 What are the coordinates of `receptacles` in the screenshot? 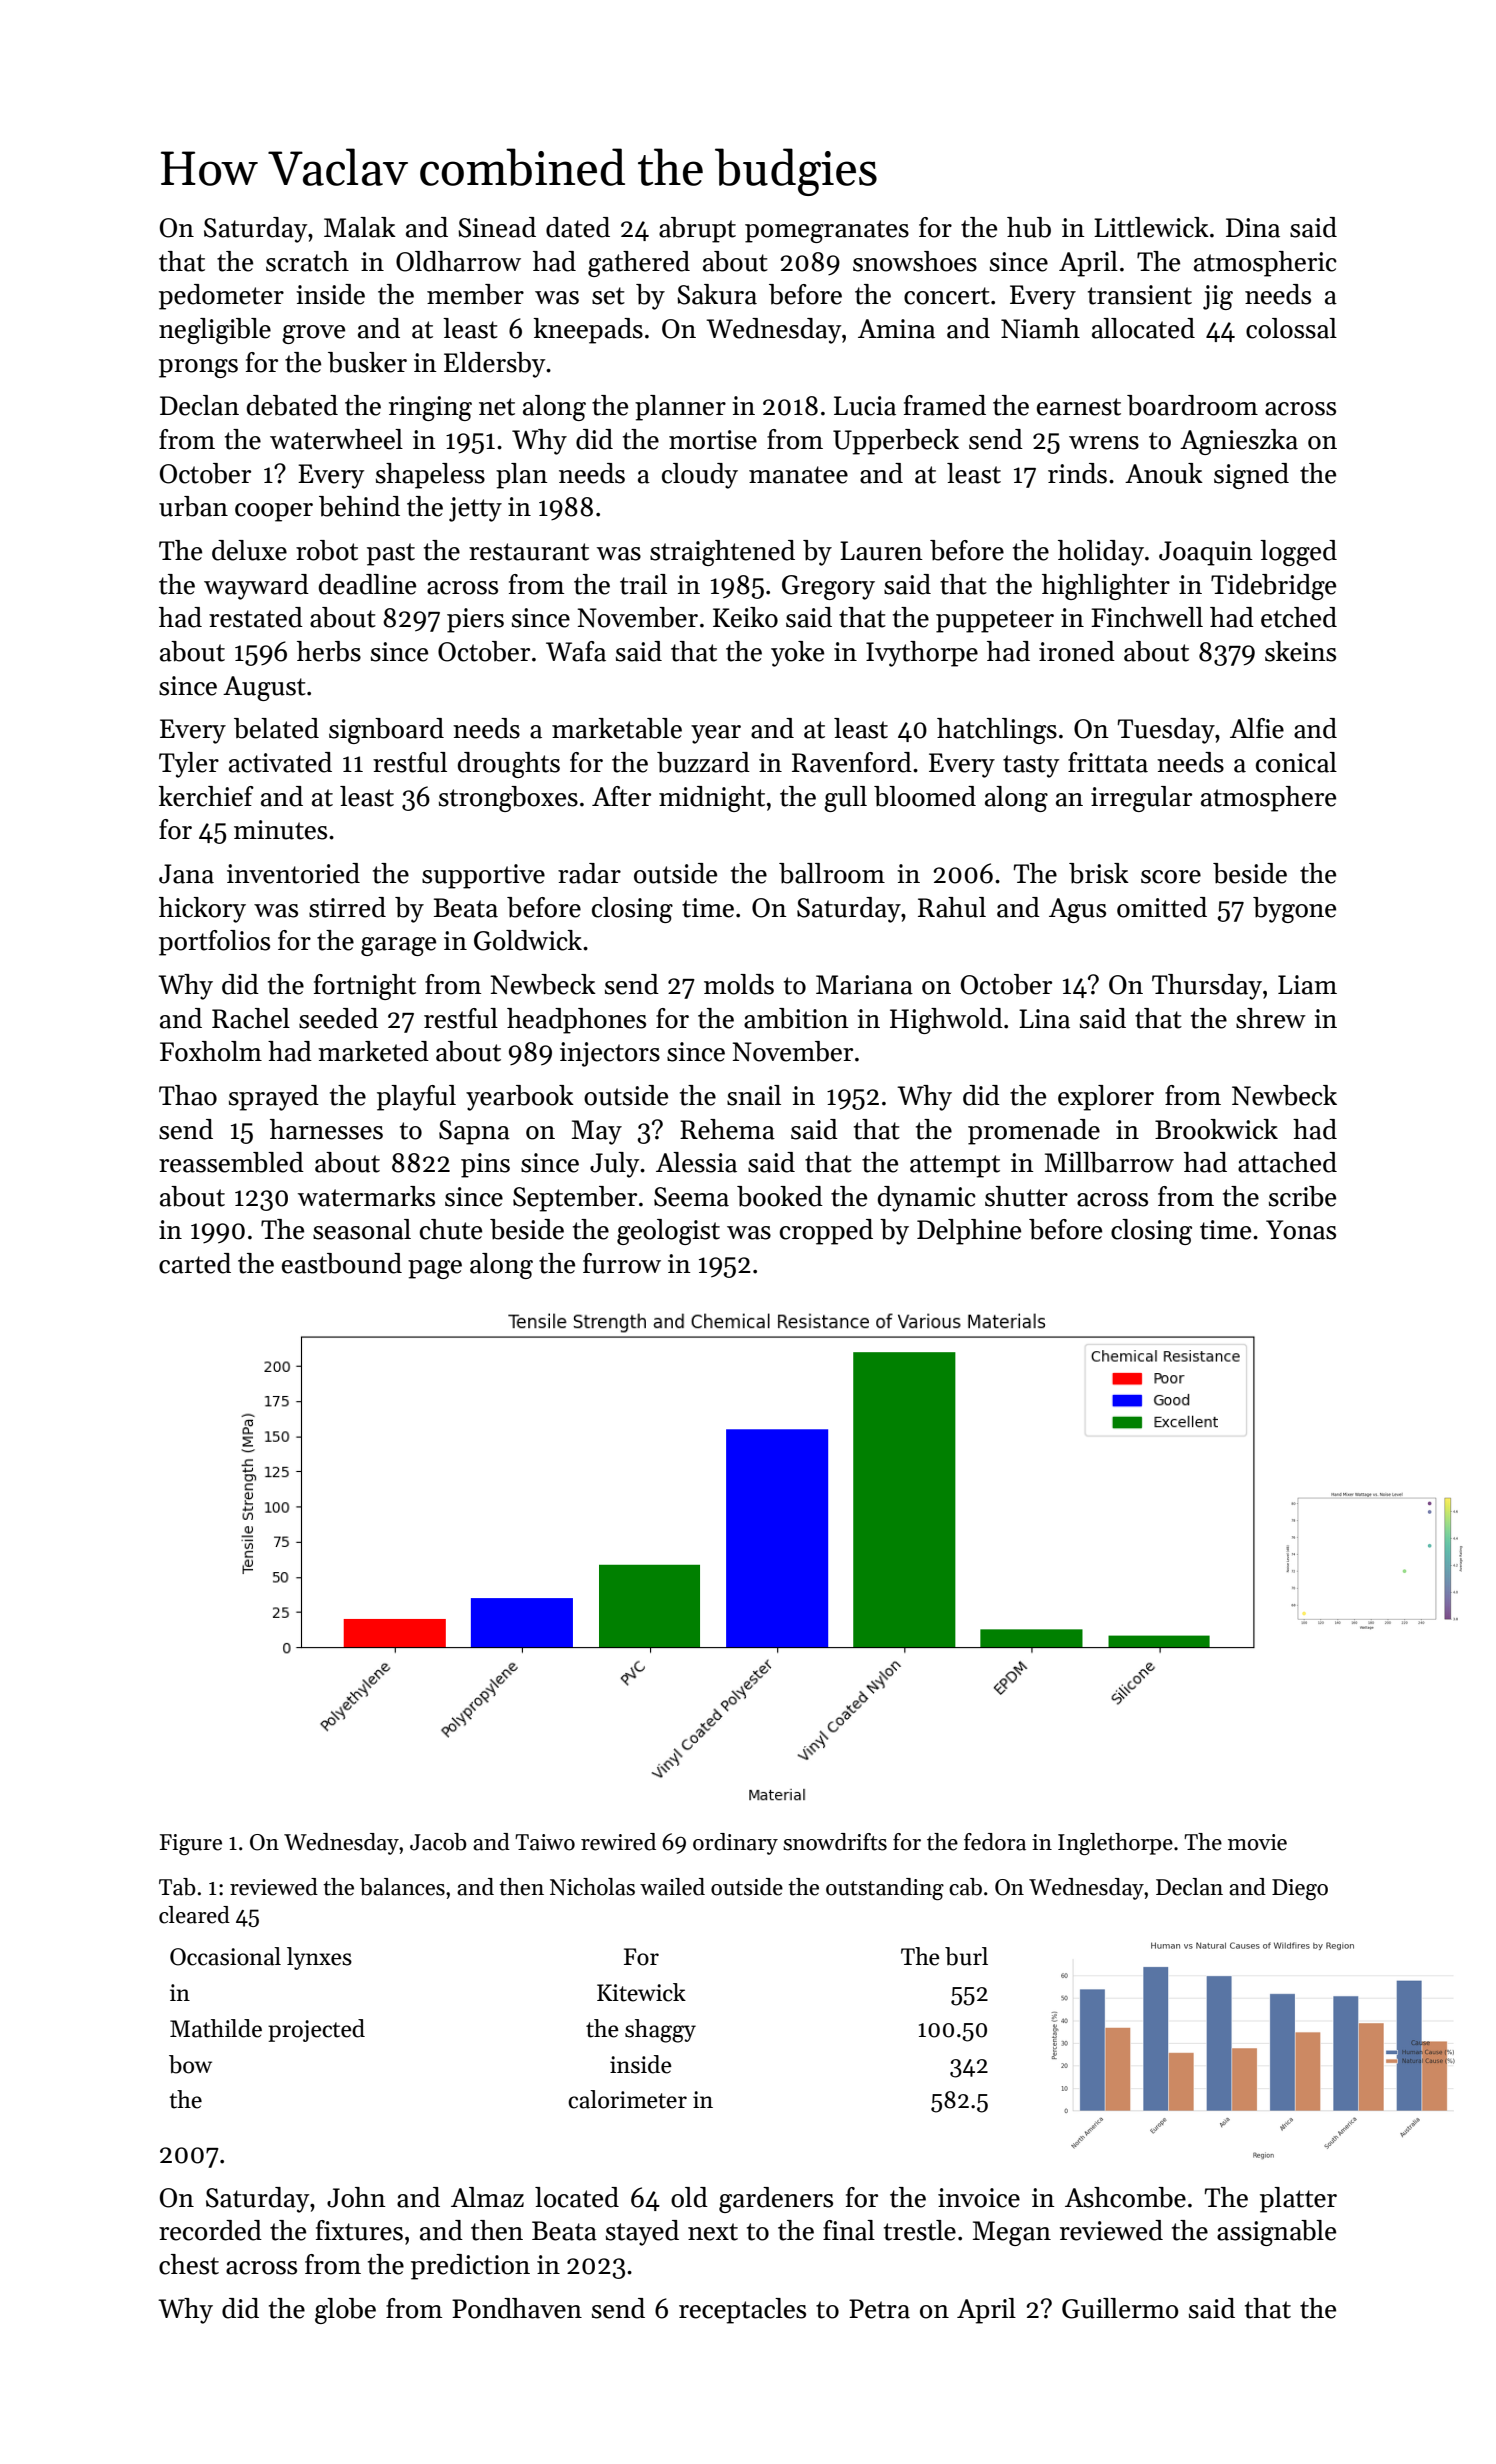 It's located at (742, 2311).
